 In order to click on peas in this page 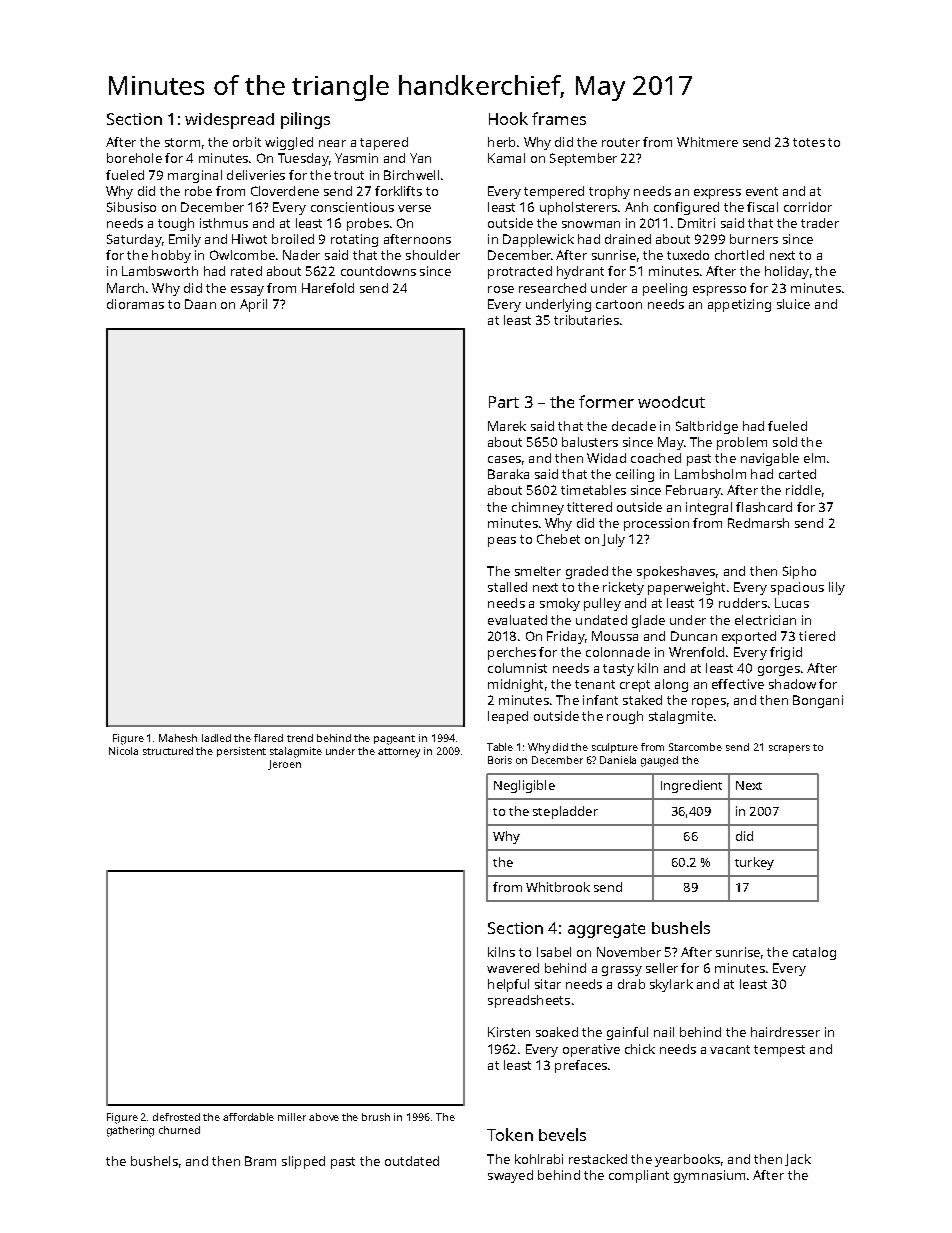, I will do `click(502, 542)`.
